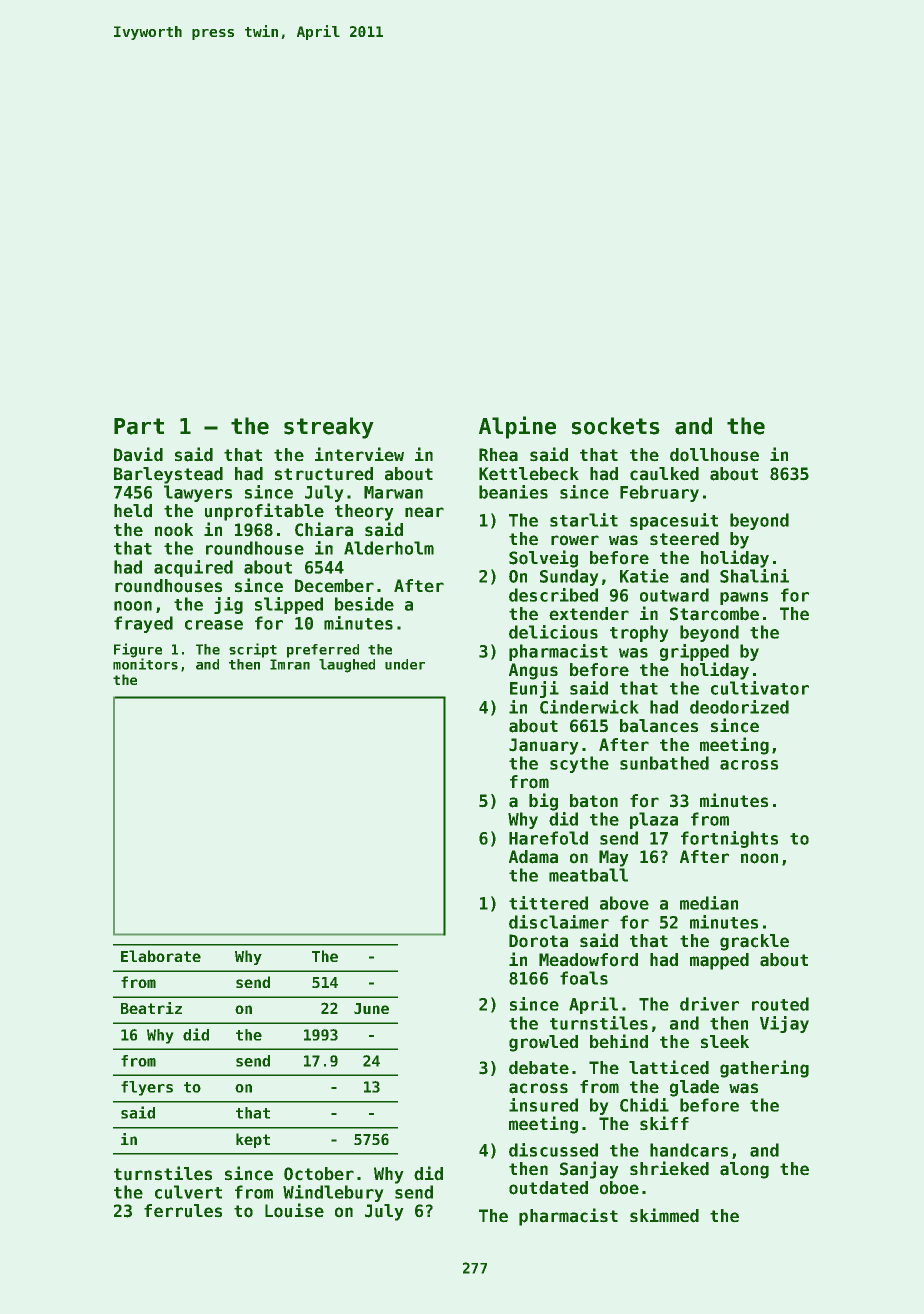 This image has height=1314, width=924. What do you see at coordinates (294, 1210) in the image?
I see `Louise` at bounding box center [294, 1210].
